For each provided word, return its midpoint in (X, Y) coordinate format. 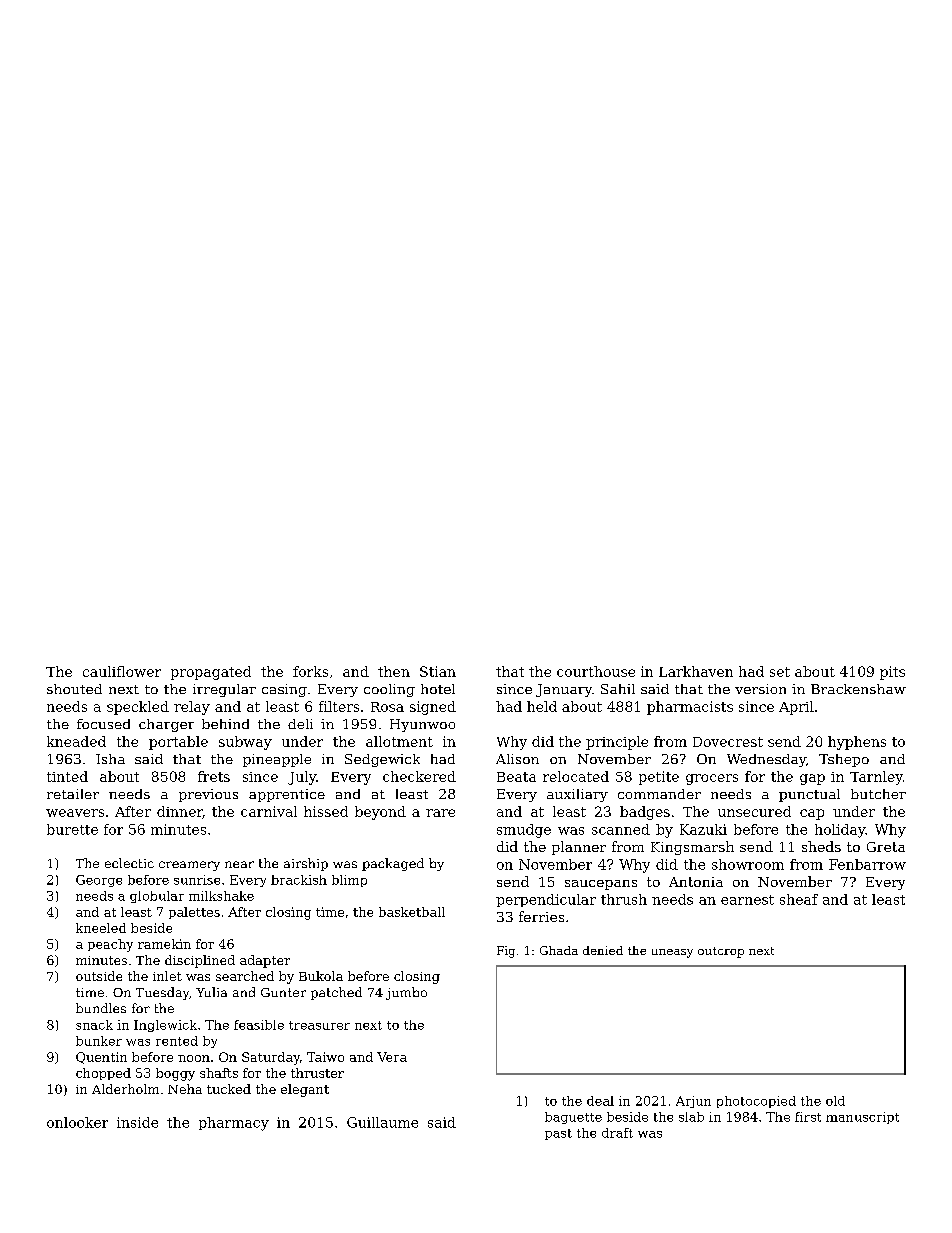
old (835, 1101)
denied (603, 950)
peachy (110, 945)
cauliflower (122, 671)
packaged (393, 864)
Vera (392, 1057)
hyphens (857, 743)
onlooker (77, 1122)
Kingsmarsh (692, 848)
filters (339, 706)
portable (178, 743)
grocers (712, 779)
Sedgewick (382, 760)
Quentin (101, 1058)
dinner (180, 812)
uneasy (672, 953)
